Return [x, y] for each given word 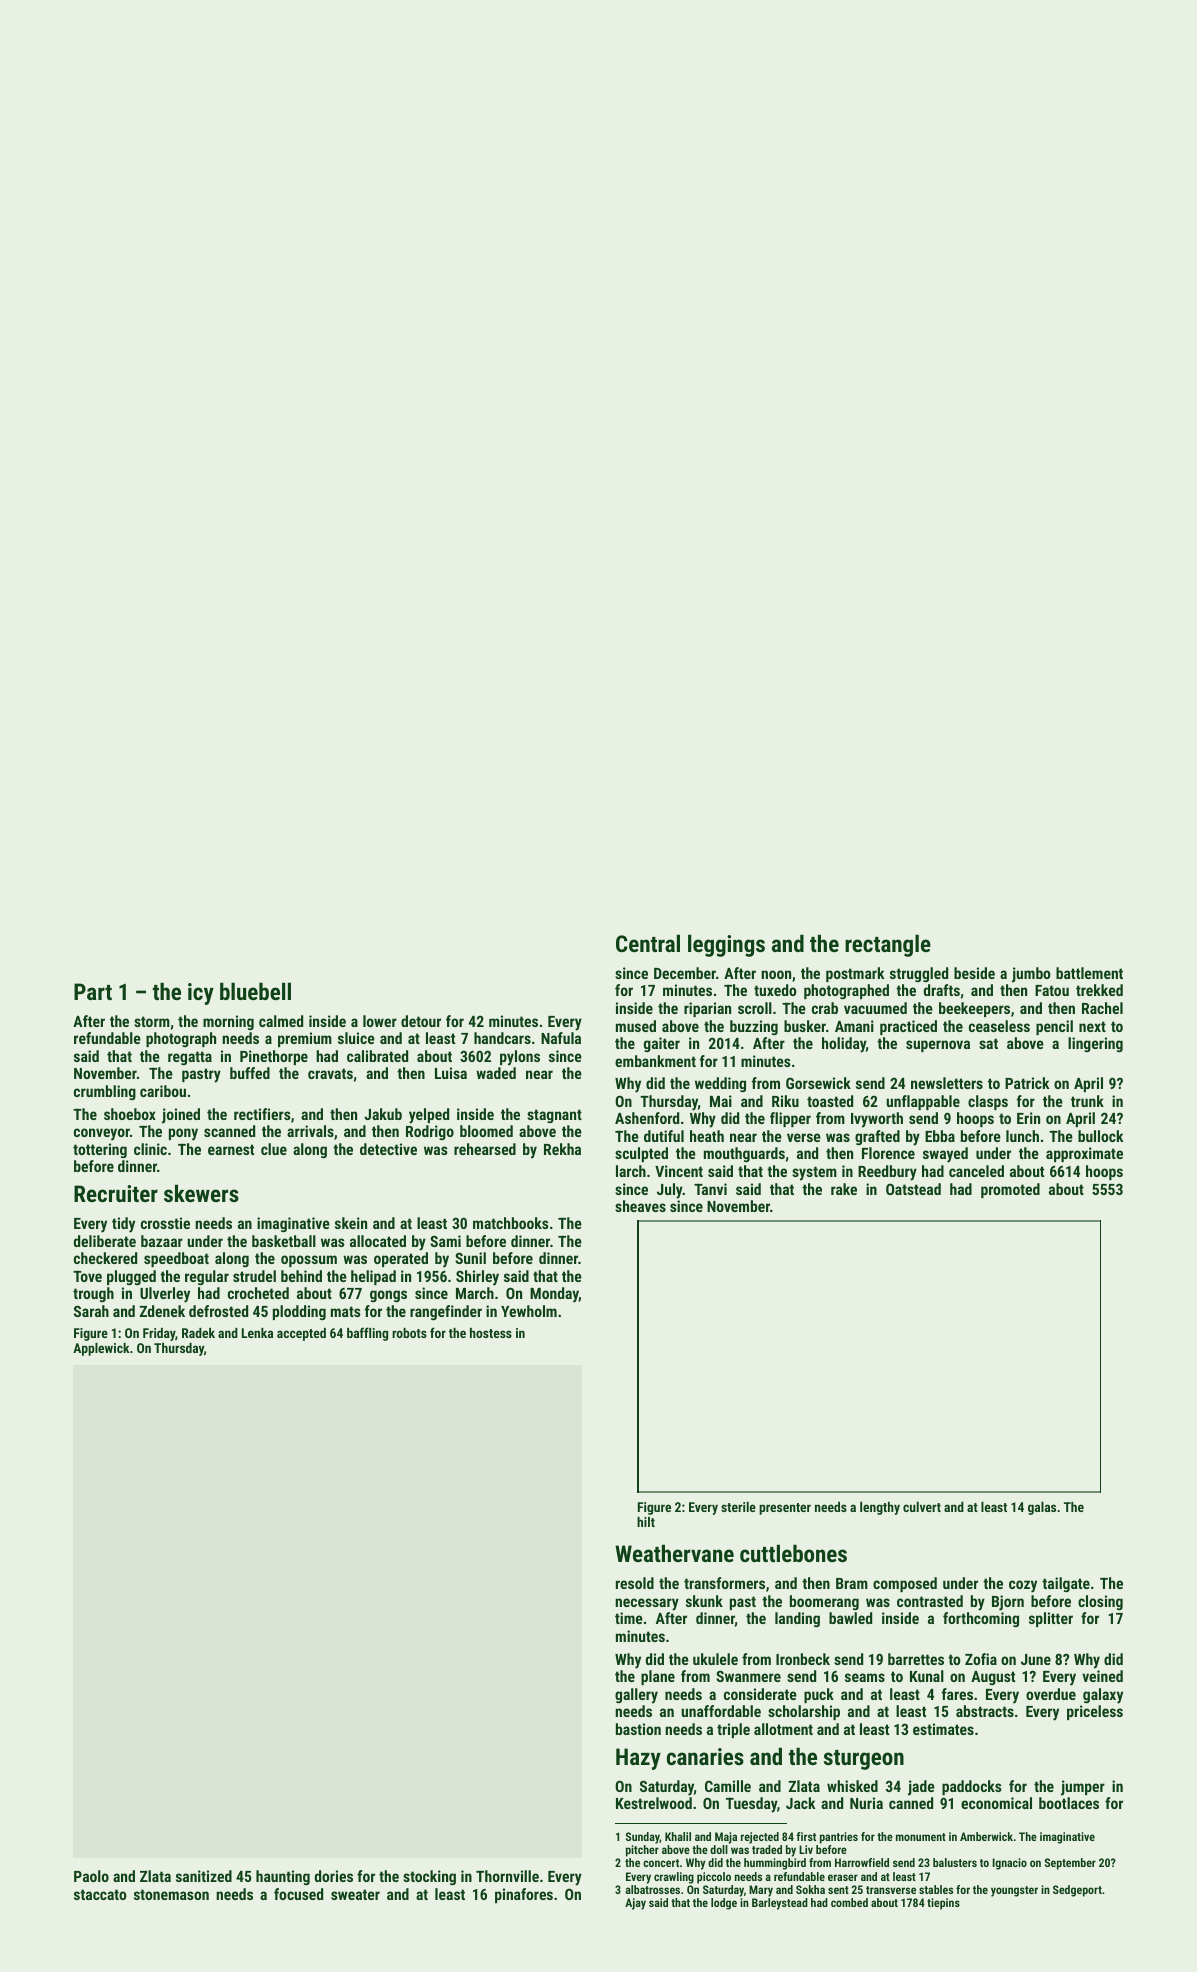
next [1092, 1026]
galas [1042, 1508]
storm [152, 1021]
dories [334, 1876]
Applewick [101, 1349]
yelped [429, 1116]
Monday [554, 1295]
